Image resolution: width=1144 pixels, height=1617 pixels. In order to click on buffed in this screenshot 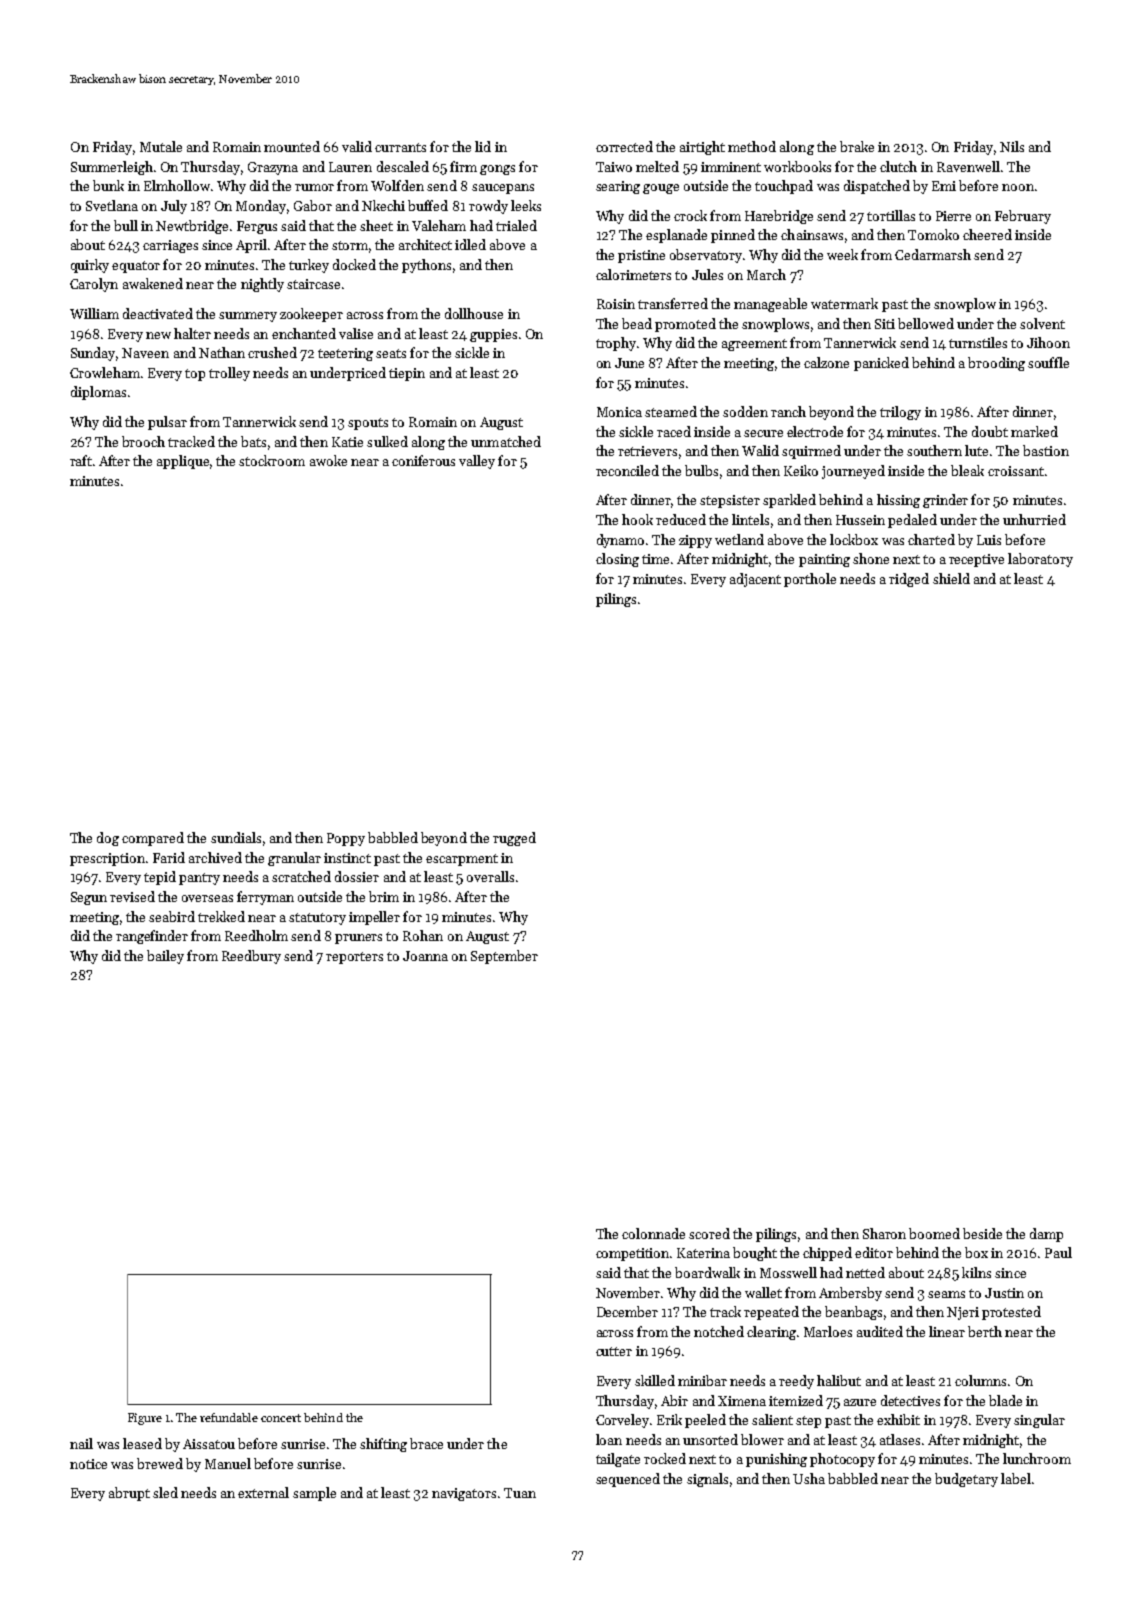, I will do `click(428, 205)`.
